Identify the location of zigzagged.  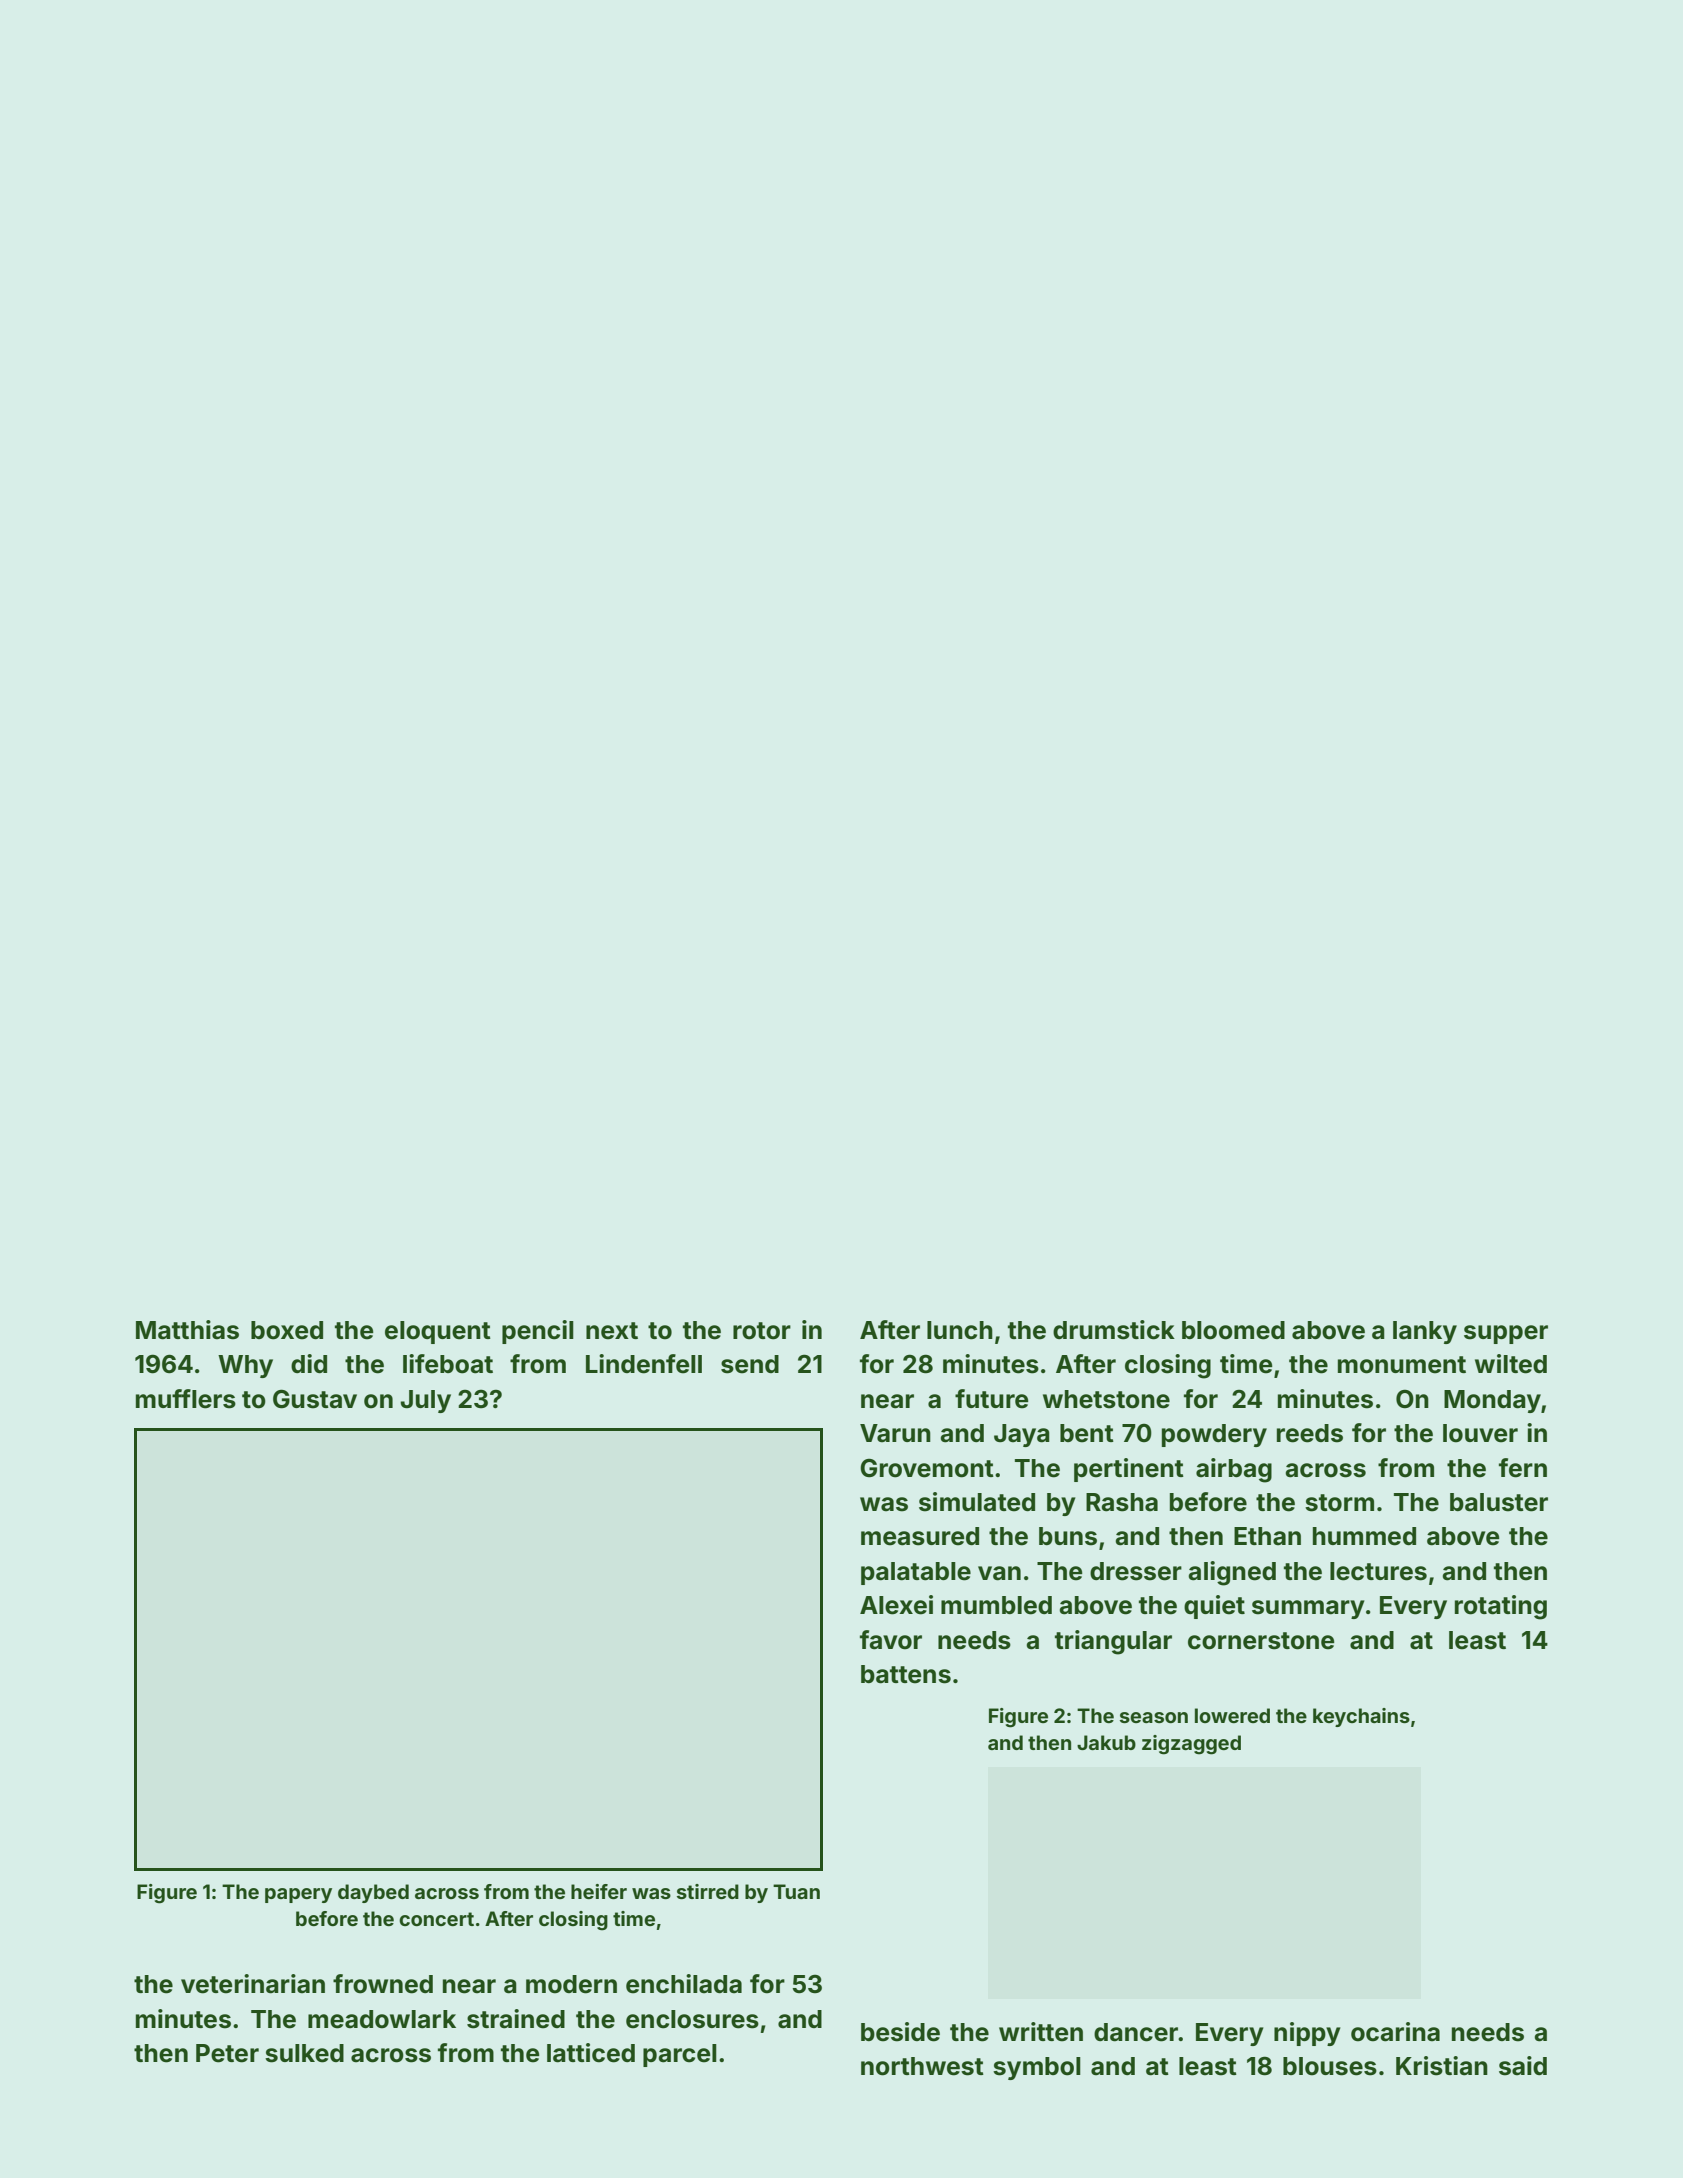
(1191, 1745).
